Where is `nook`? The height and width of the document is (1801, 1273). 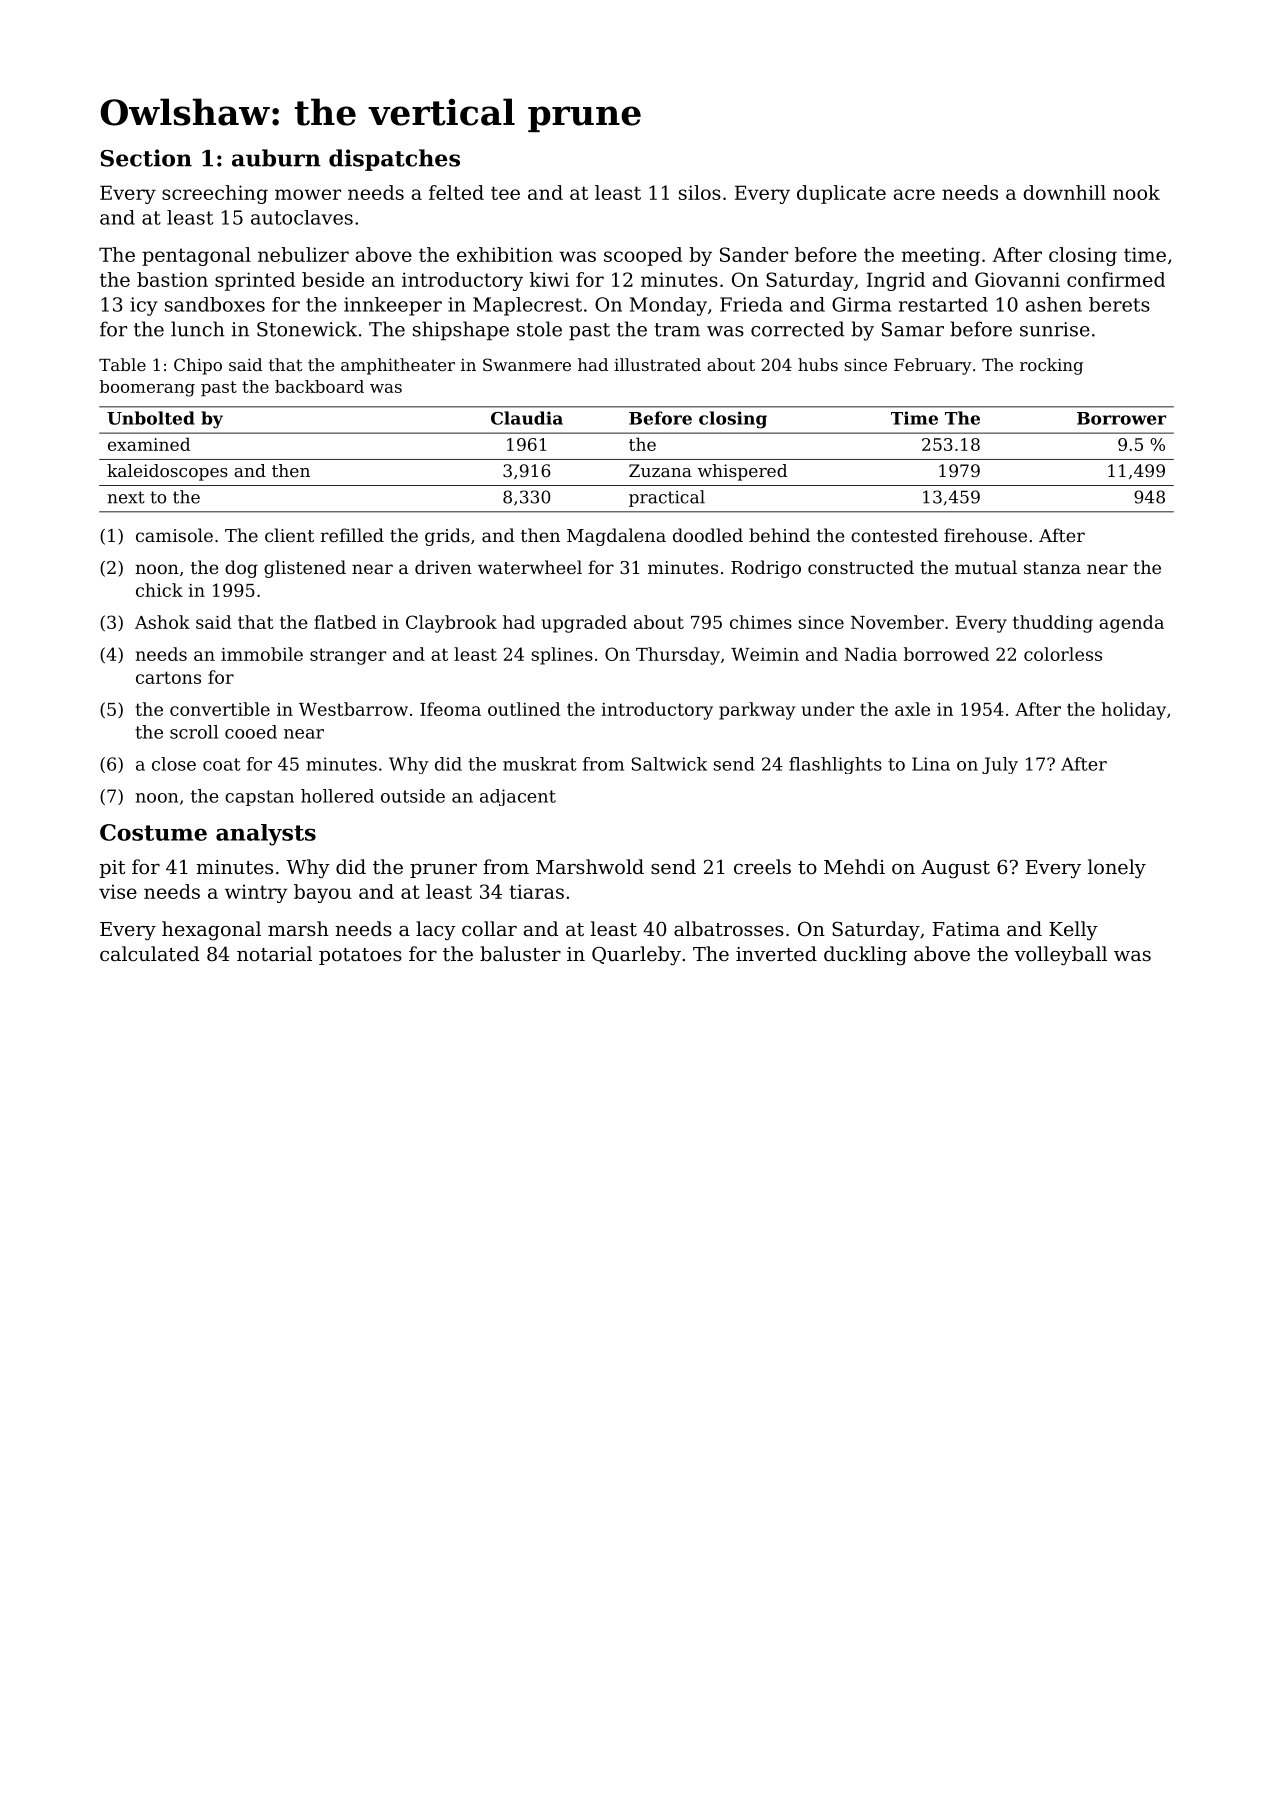
nook is located at coordinates (1136, 192).
